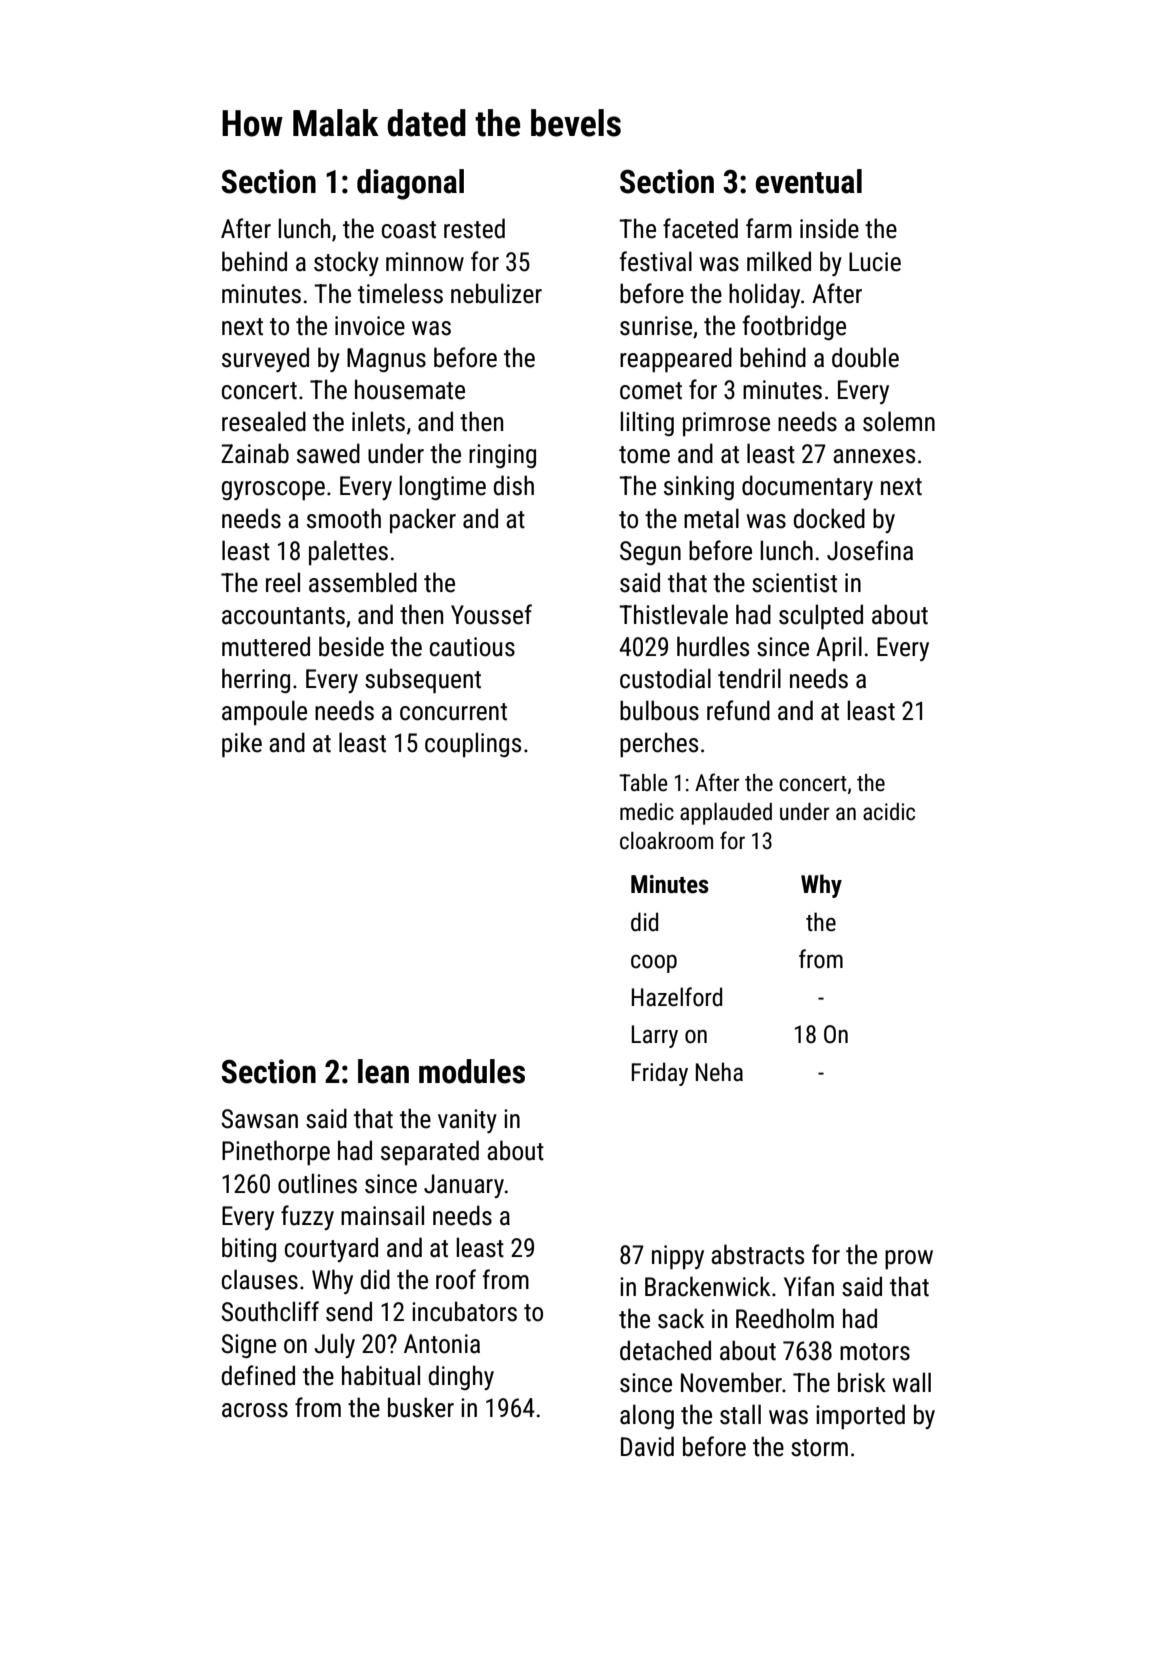  Describe the element at coordinates (255, 1410) in the screenshot. I see `across` at that location.
